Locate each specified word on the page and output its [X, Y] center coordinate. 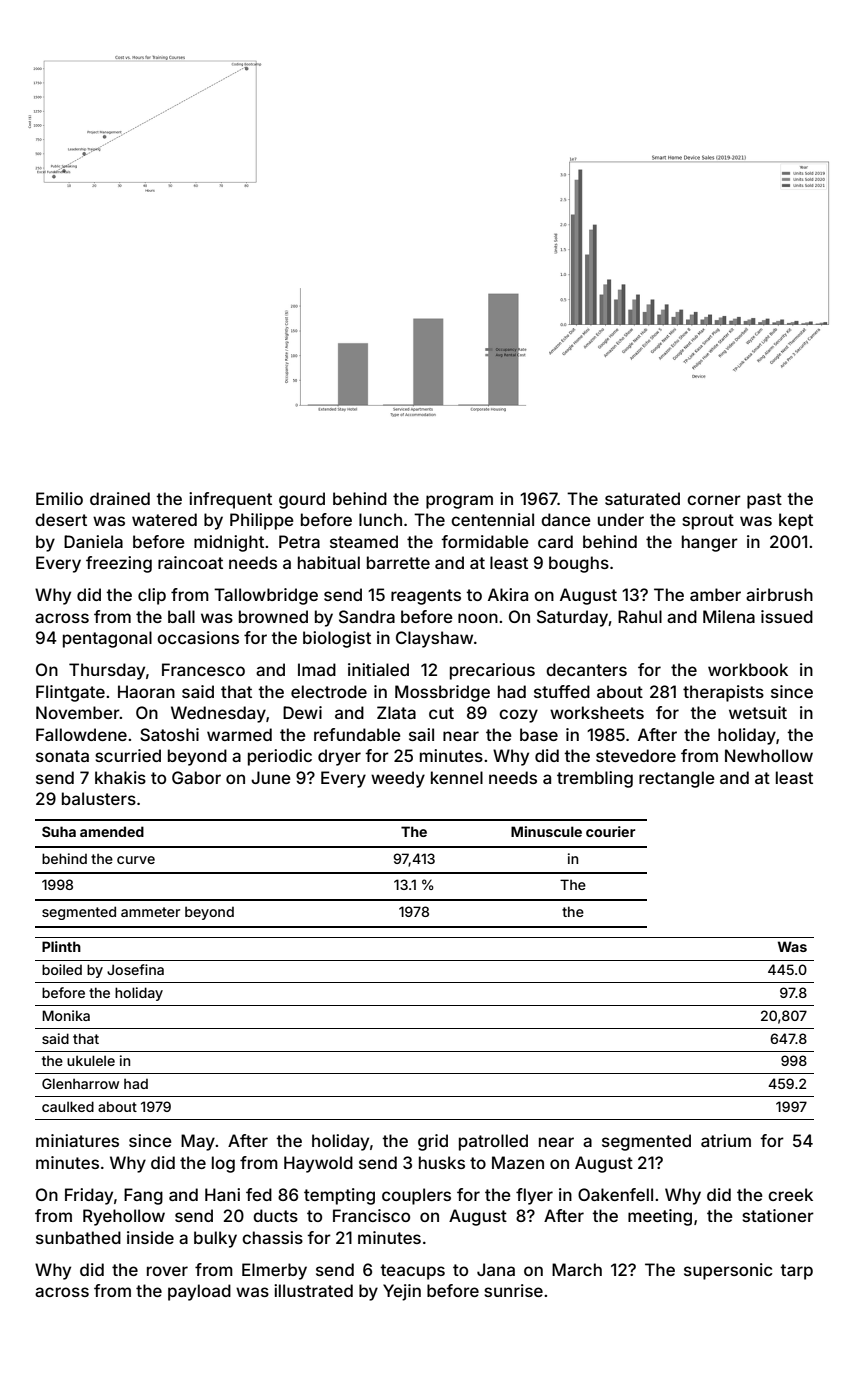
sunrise [513, 1290]
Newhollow [769, 755]
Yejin [402, 1292]
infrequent [230, 500]
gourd [302, 500]
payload [199, 1292]
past [764, 501]
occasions [198, 637]
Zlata [396, 712]
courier [610, 831]
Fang [143, 1196]
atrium [726, 1140]
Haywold [318, 1164]
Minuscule [546, 831]
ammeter [150, 912]
